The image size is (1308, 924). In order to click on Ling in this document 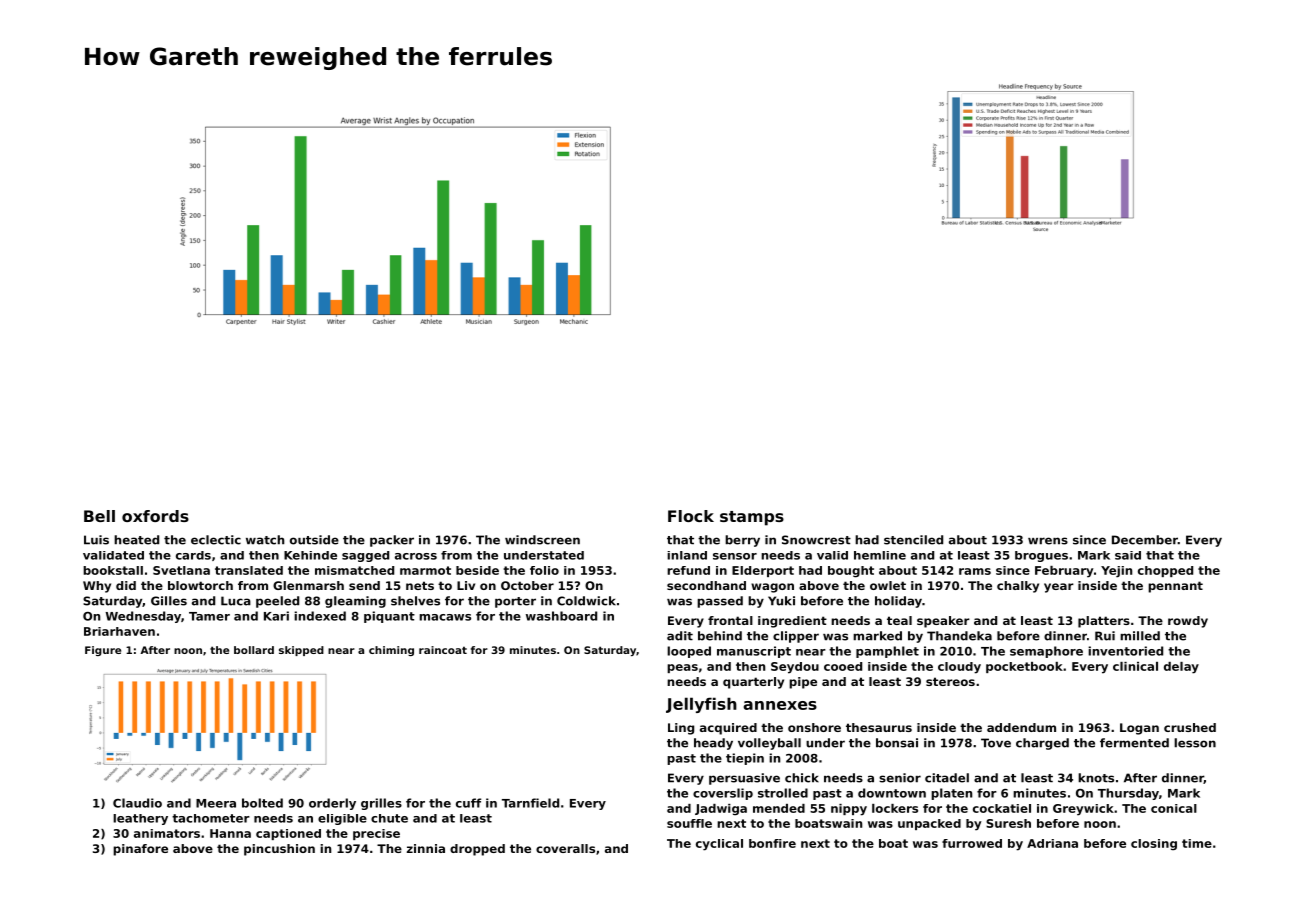, I will do `click(681, 729)`.
